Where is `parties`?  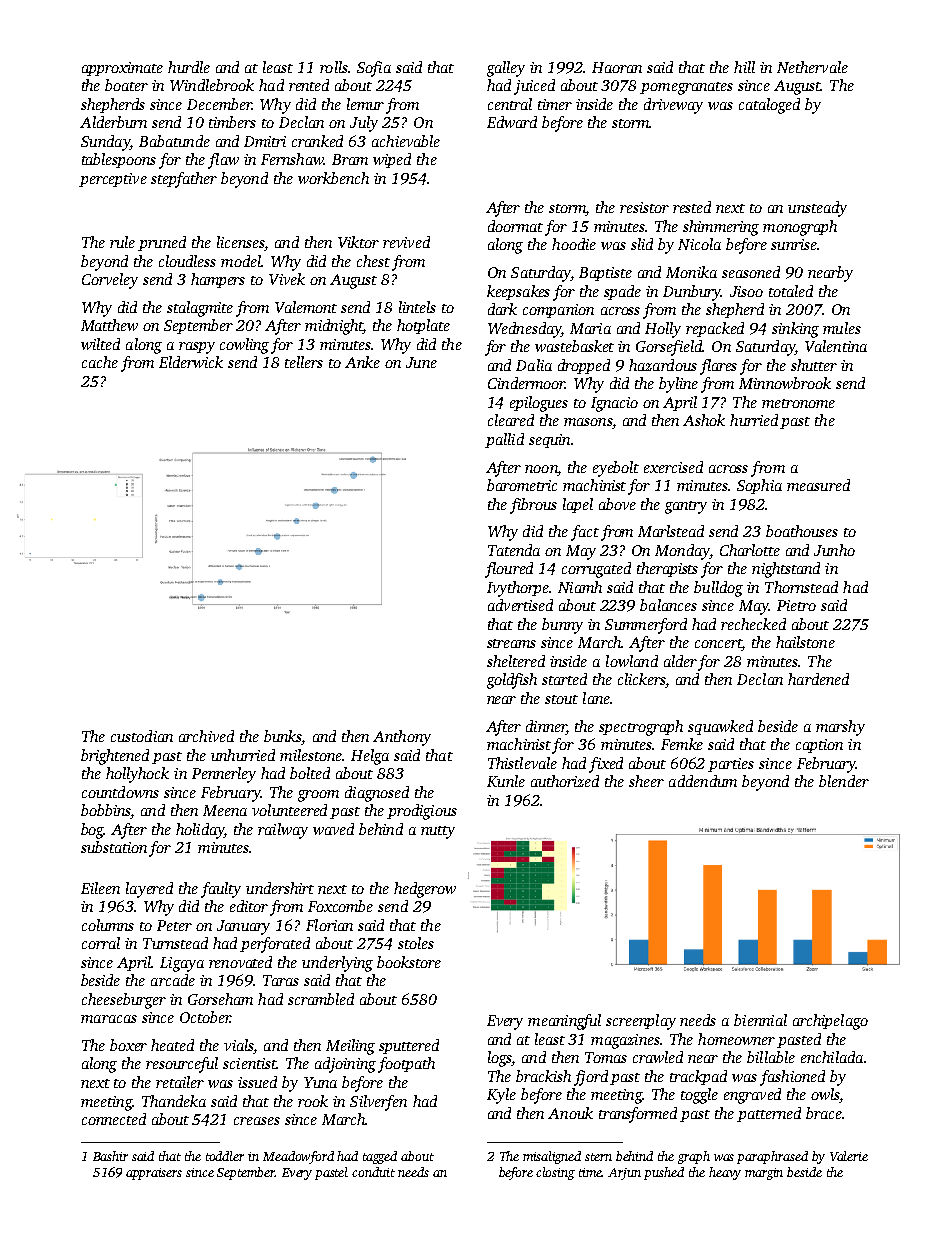 parties is located at coordinates (731, 765).
